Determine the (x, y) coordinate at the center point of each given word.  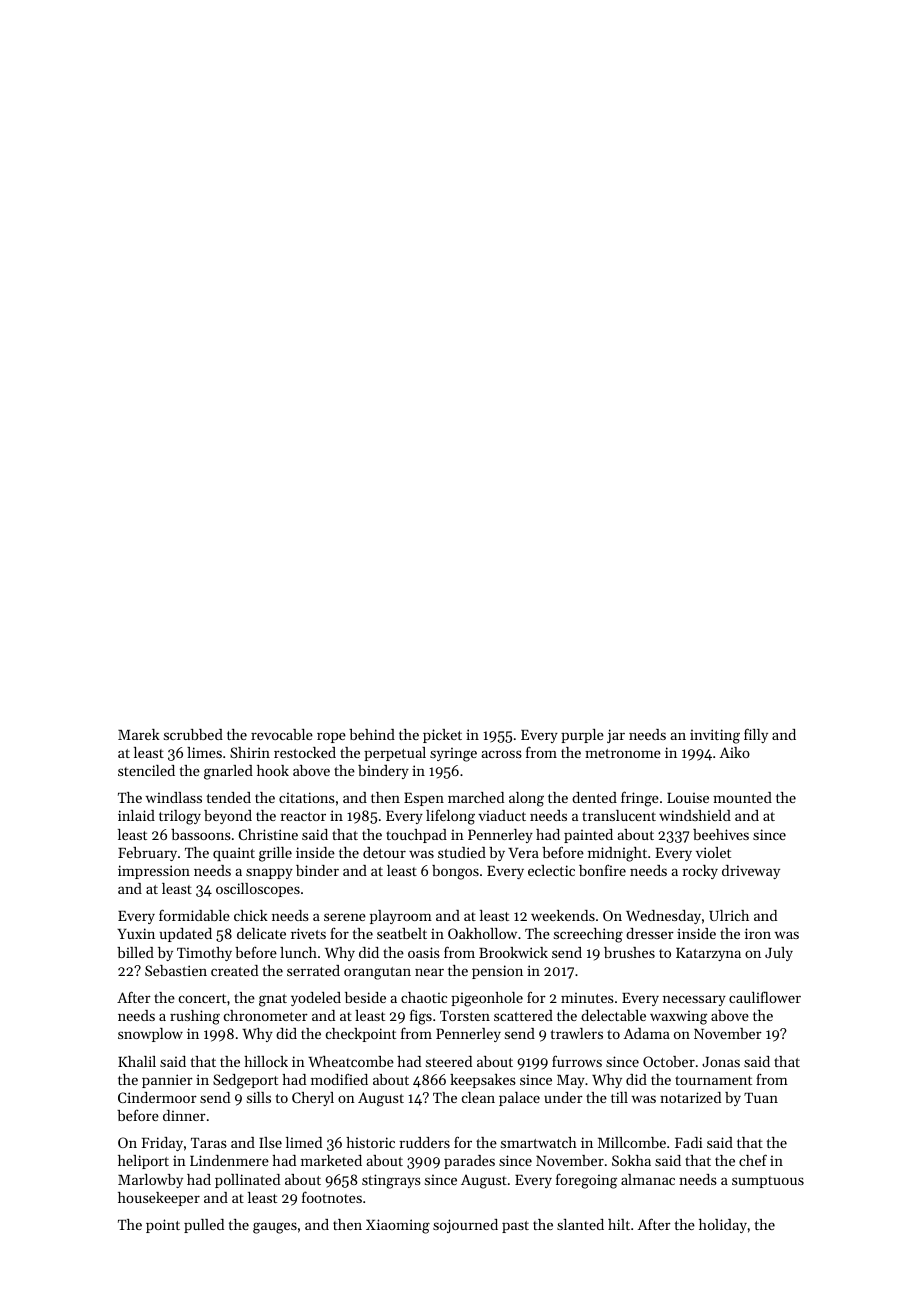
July (779, 954)
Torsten (465, 1016)
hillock (266, 1061)
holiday (723, 1226)
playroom (401, 917)
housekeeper (159, 1199)
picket (442, 736)
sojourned (465, 1226)
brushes (629, 952)
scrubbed (193, 734)
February (147, 854)
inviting (715, 736)
